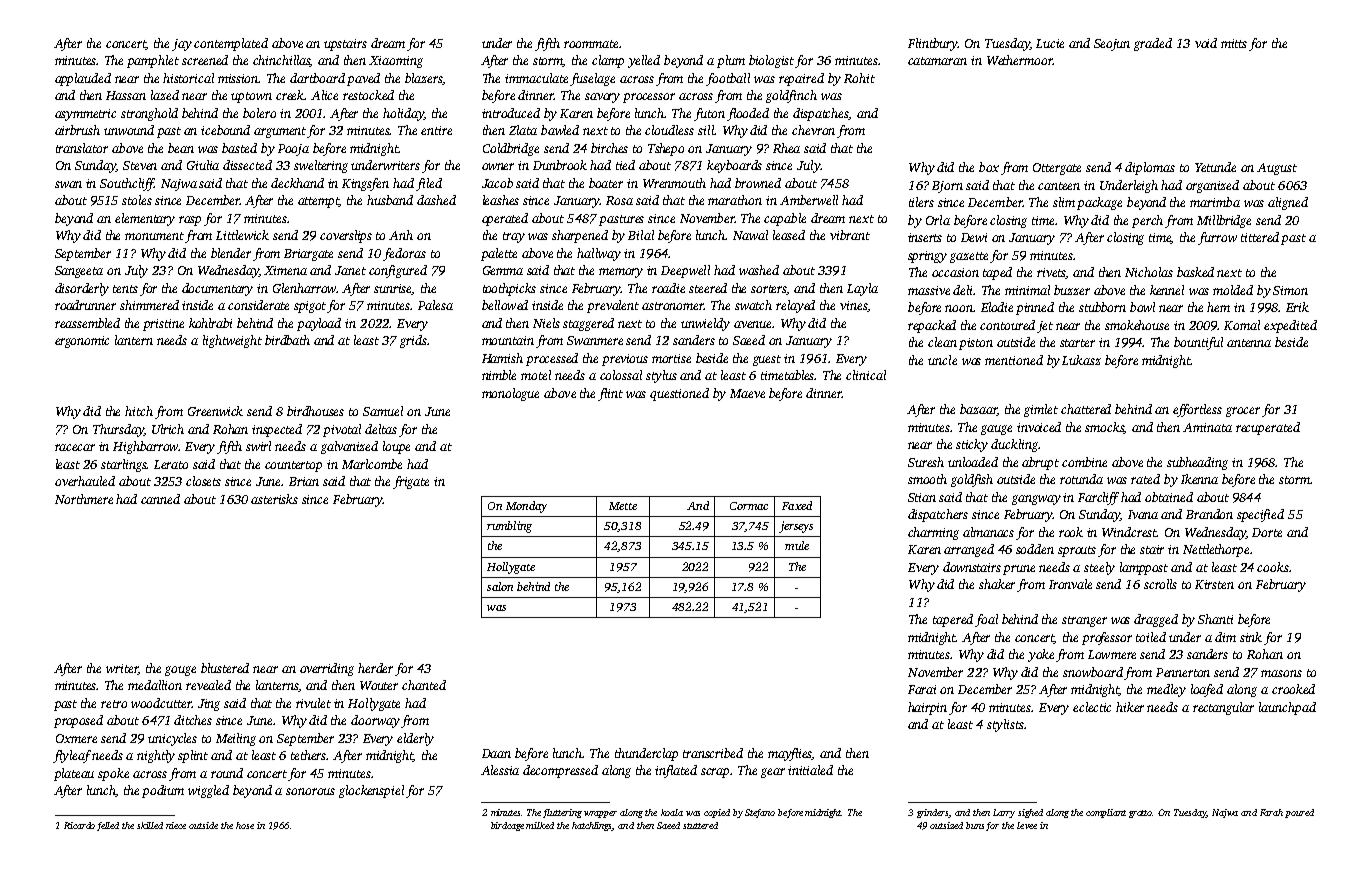 Image resolution: width=1372 pixels, height=887 pixels. I want to click on chinchillas, so click(282, 61).
